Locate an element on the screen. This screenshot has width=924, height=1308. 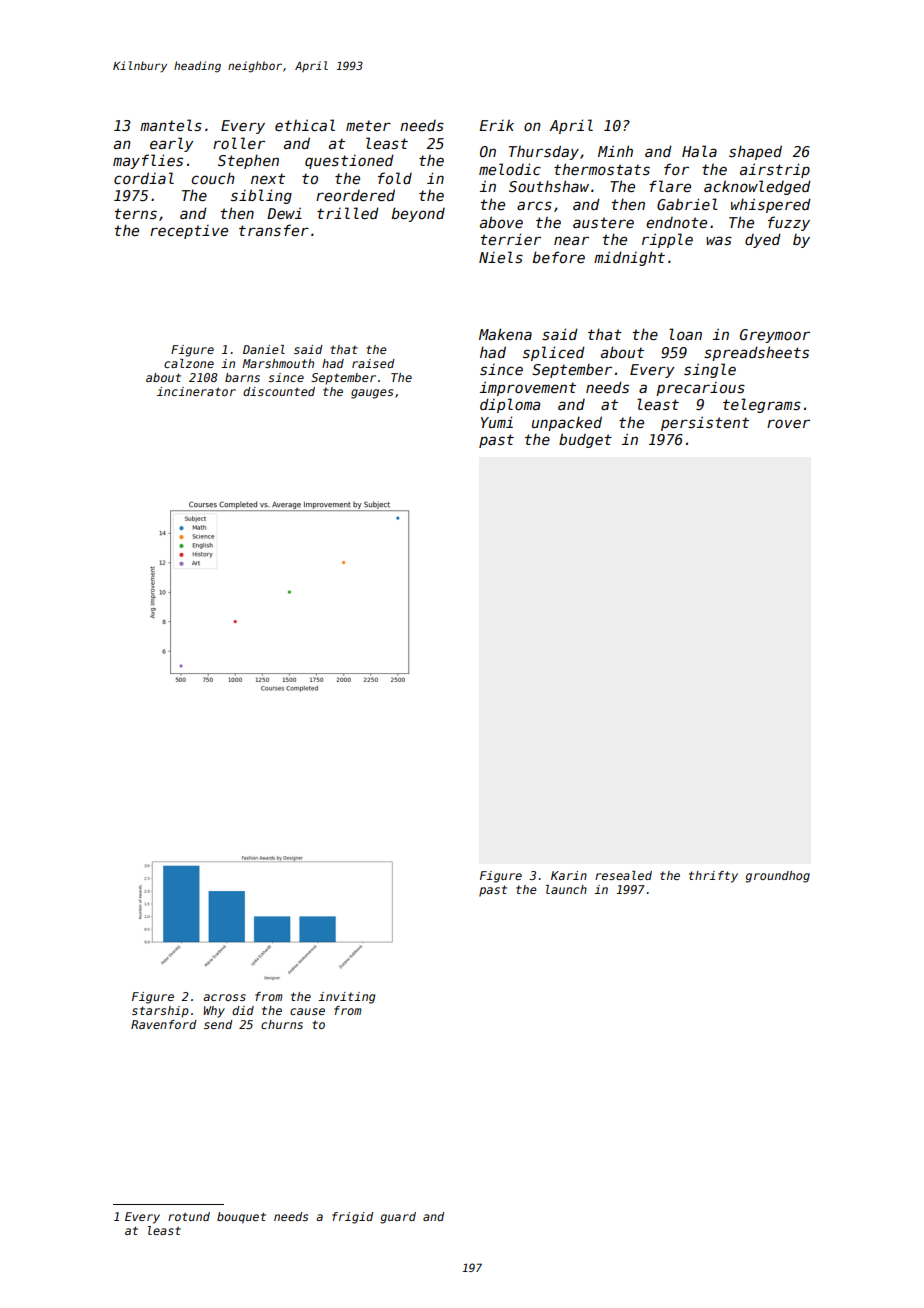
barns is located at coordinates (242, 377).
